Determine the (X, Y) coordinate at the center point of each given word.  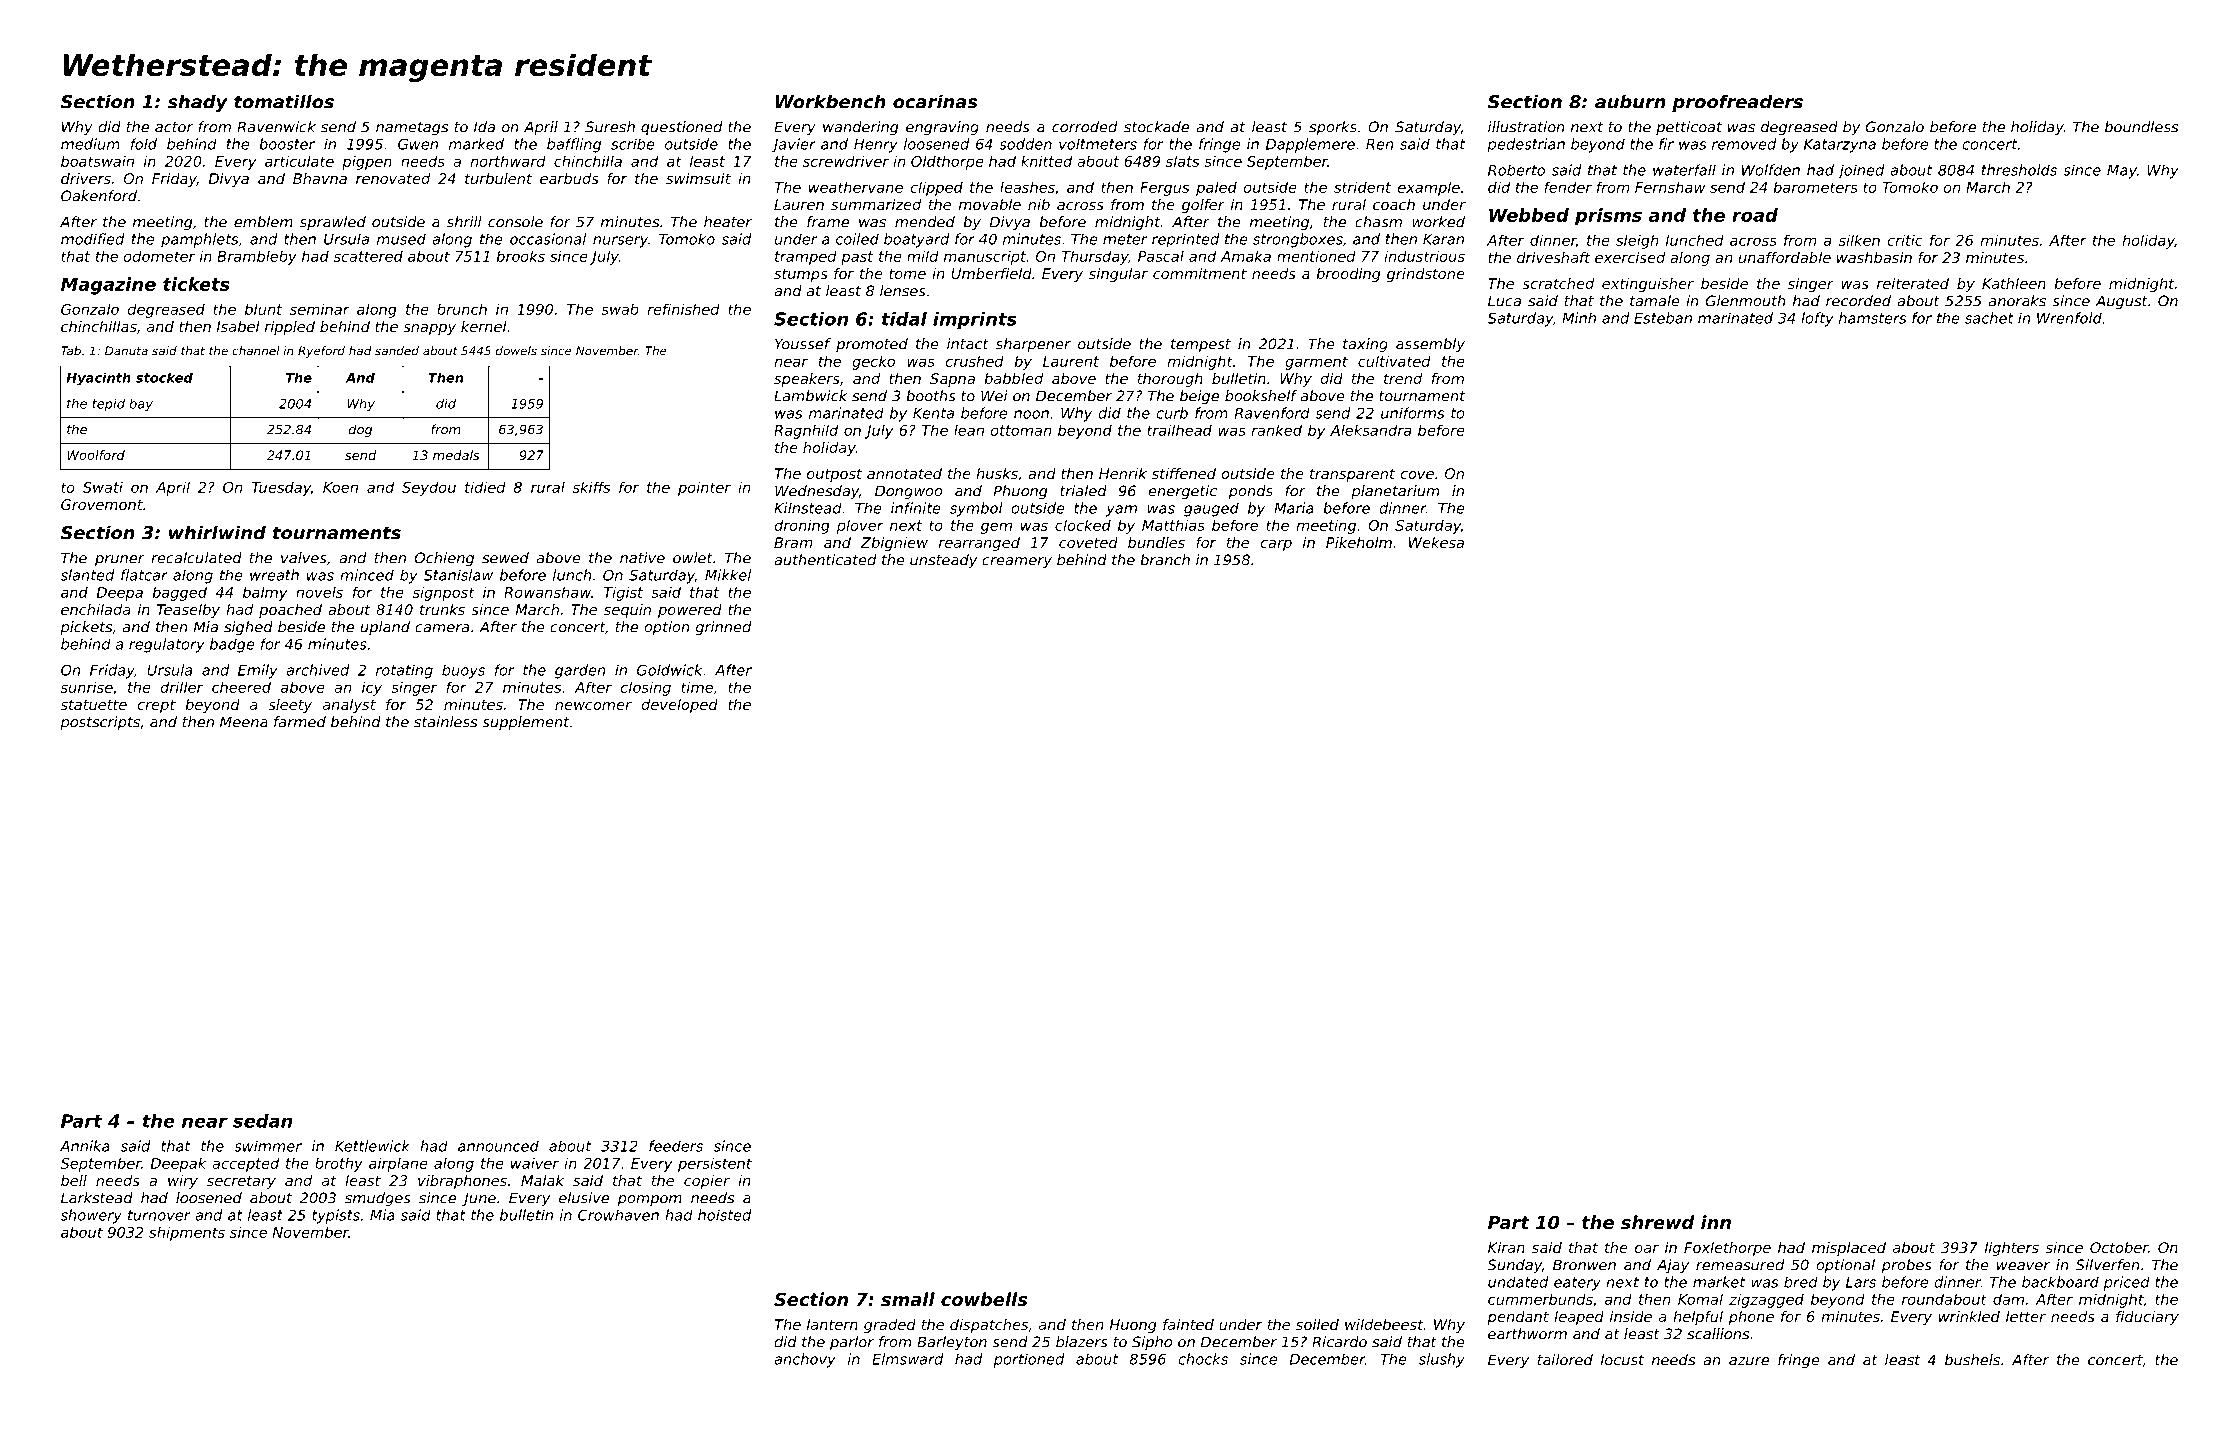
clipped (936, 188)
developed (679, 706)
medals (456, 455)
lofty (1817, 319)
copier (707, 1182)
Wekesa (1436, 542)
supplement (526, 723)
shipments (187, 1233)
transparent (1352, 475)
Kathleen (2014, 283)
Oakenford (99, 196)
